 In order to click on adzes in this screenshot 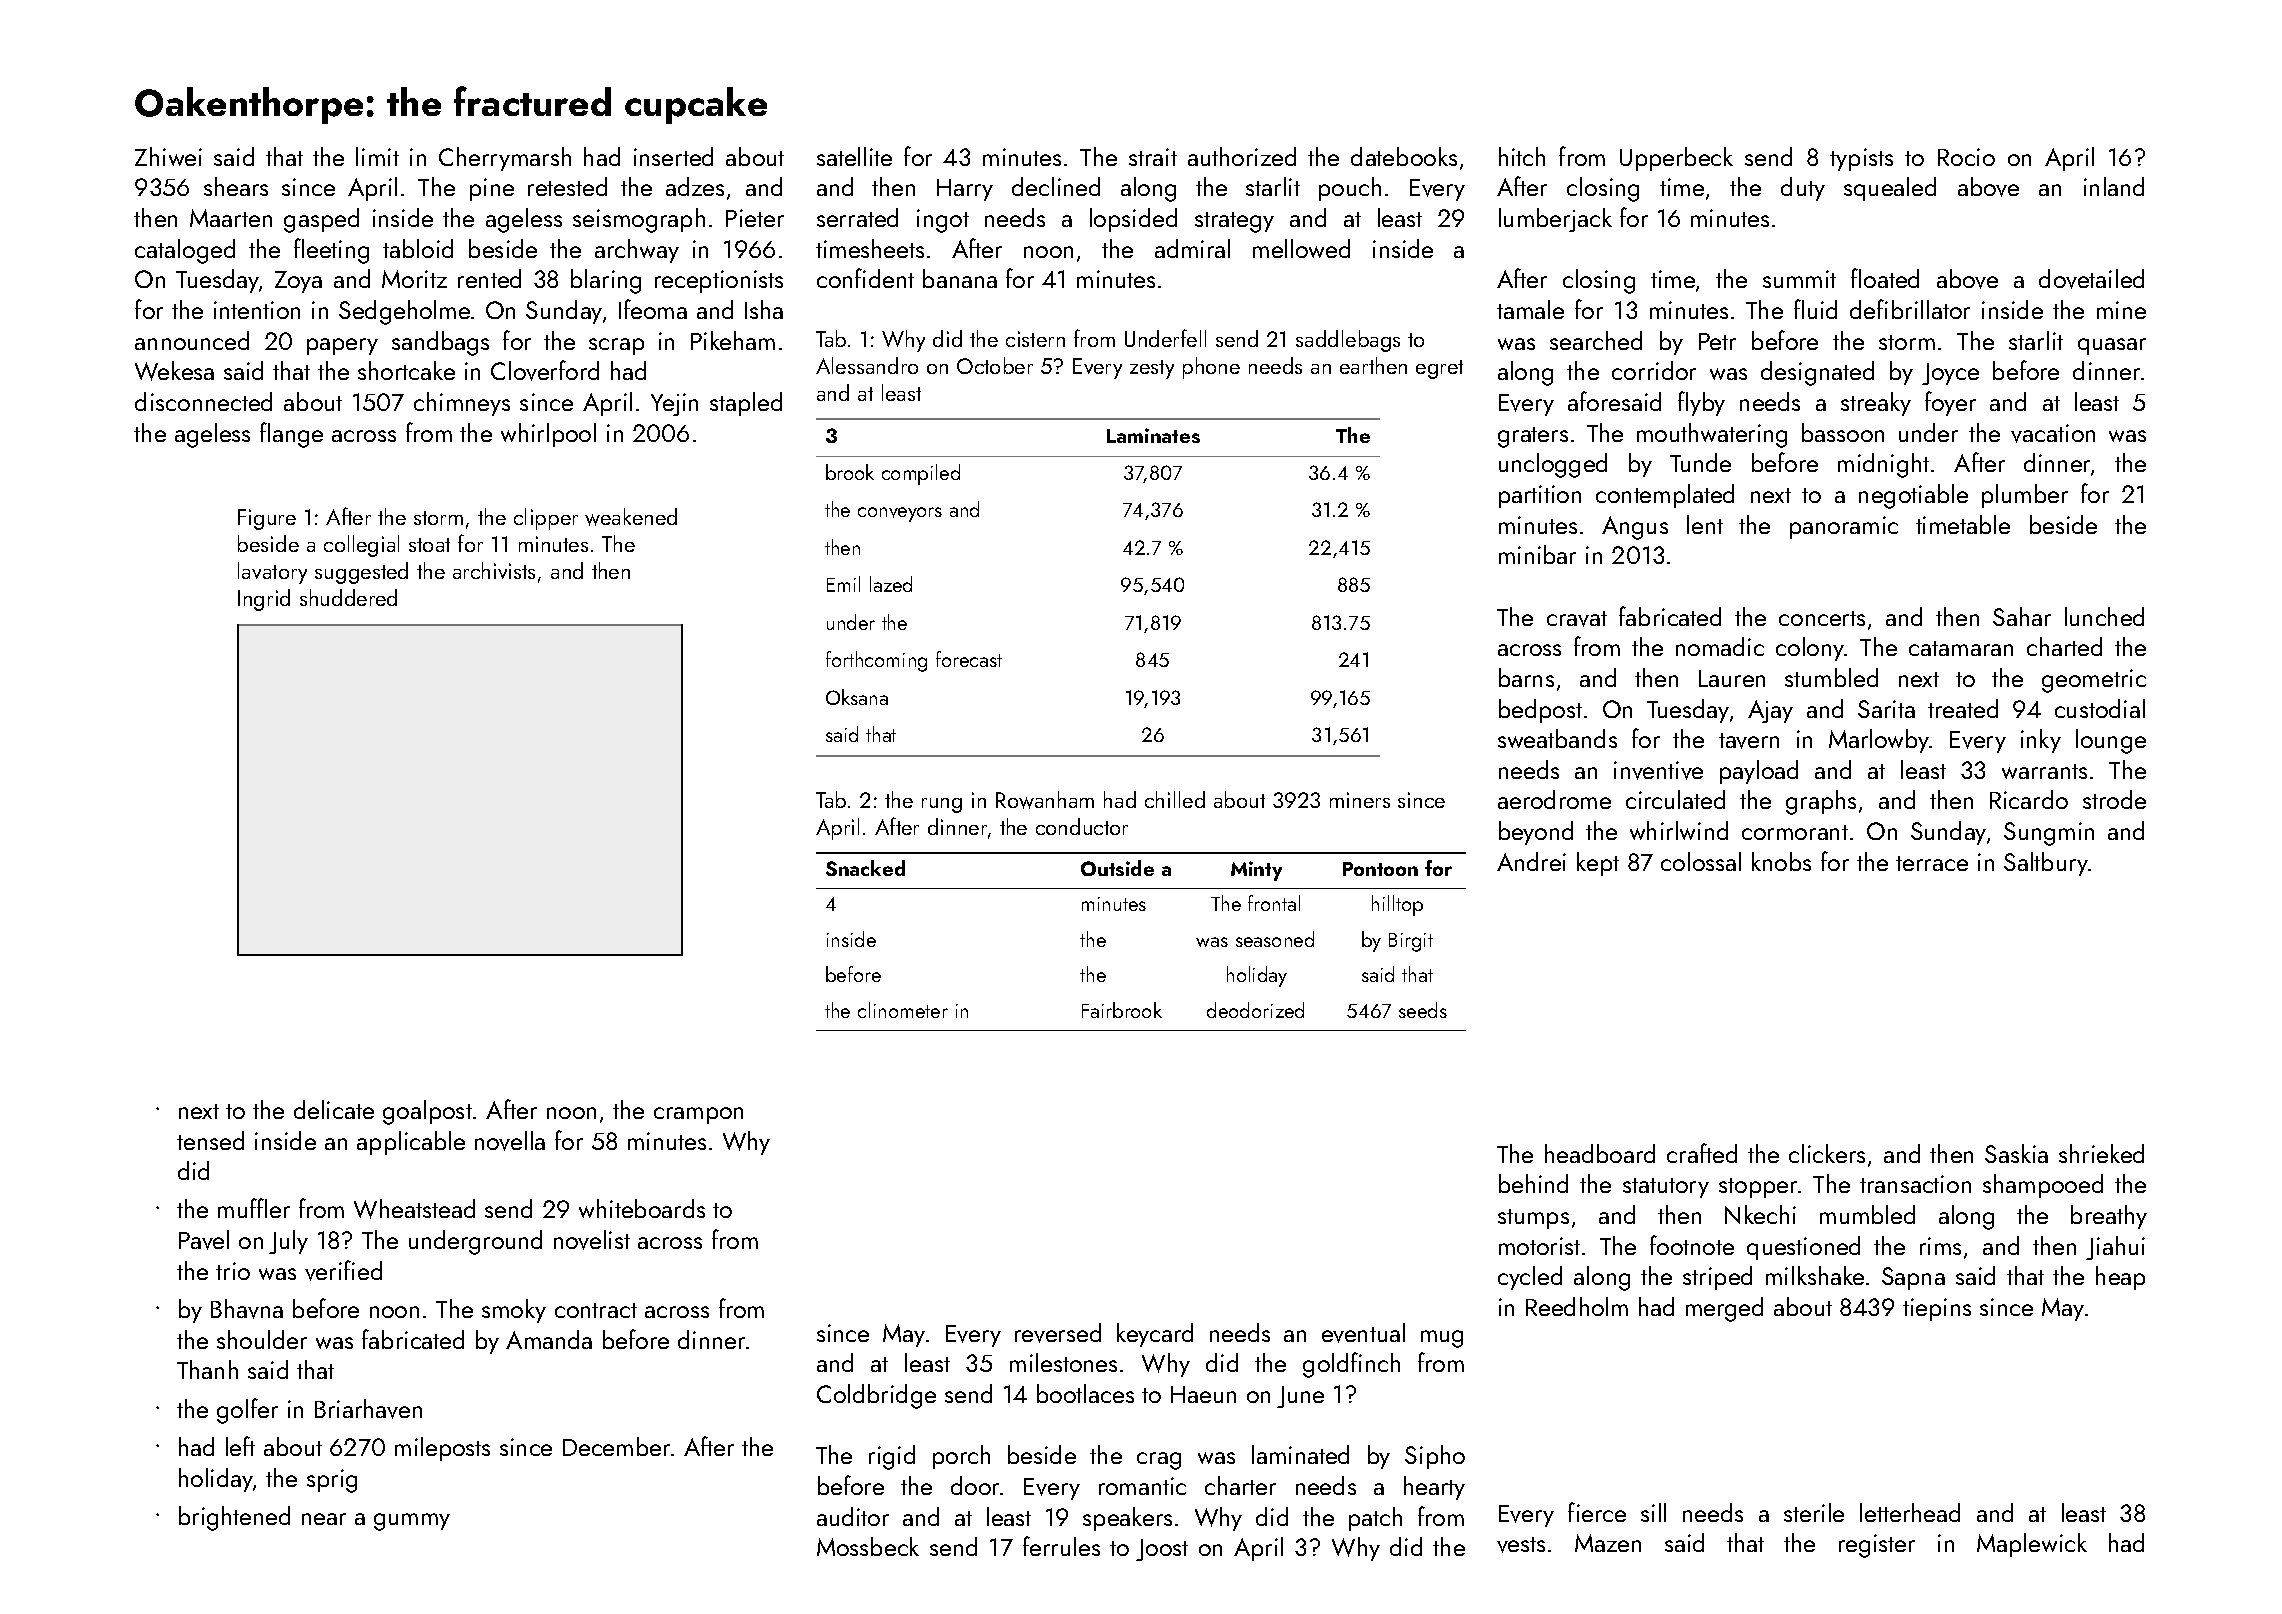, I will do `click(695, 186)`.
